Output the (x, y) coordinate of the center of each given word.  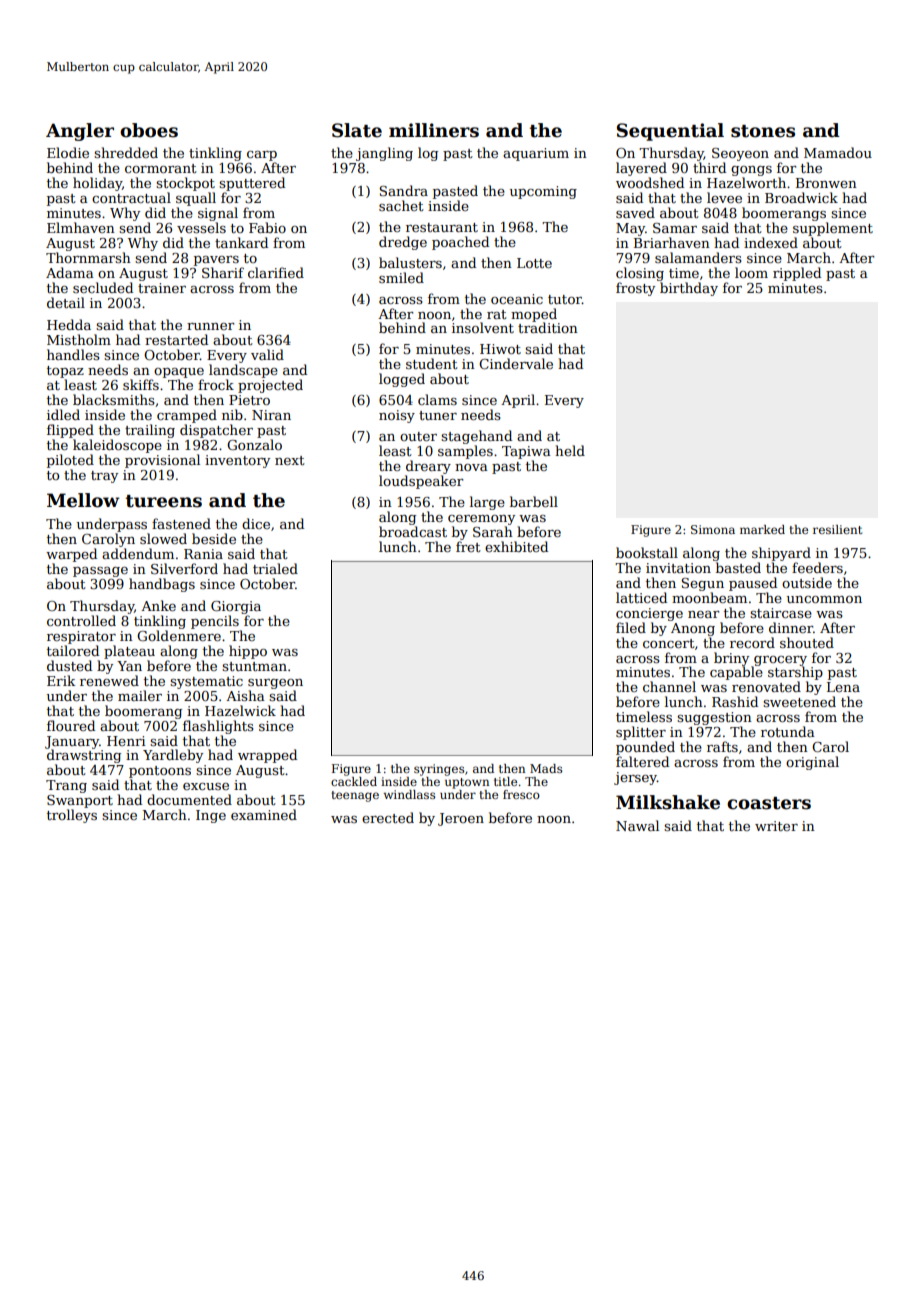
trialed (275, 568)
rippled (797, 274)
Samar (675, 228)
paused (753, 584)
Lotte (534, 263)
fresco (521, 794)
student (431, 363)
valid (267, 354)
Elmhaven (81, 227)
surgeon (275, 684)
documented (189, 799)
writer (776, 826)
